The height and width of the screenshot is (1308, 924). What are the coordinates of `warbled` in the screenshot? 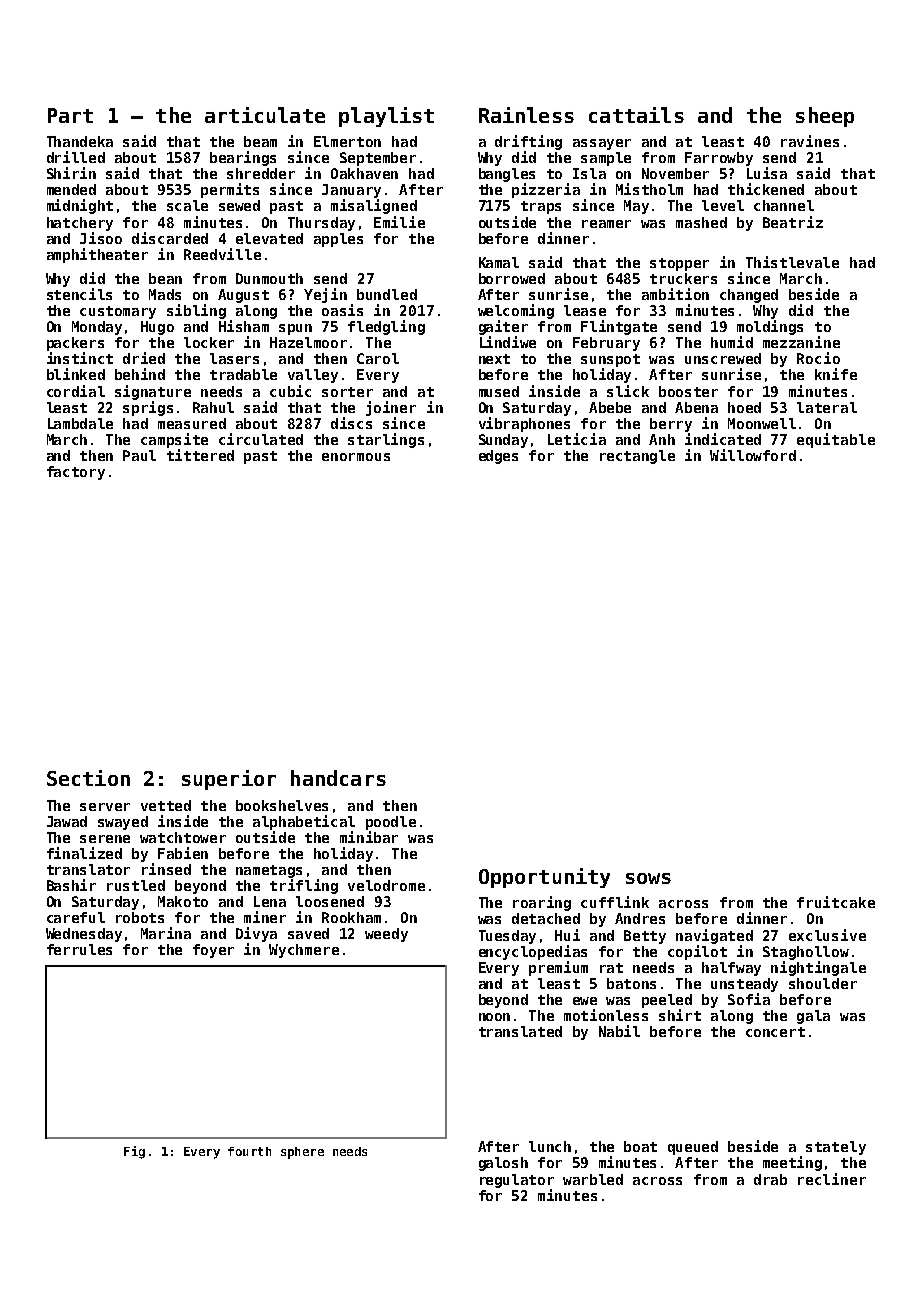 It's located at (593, 1179).
